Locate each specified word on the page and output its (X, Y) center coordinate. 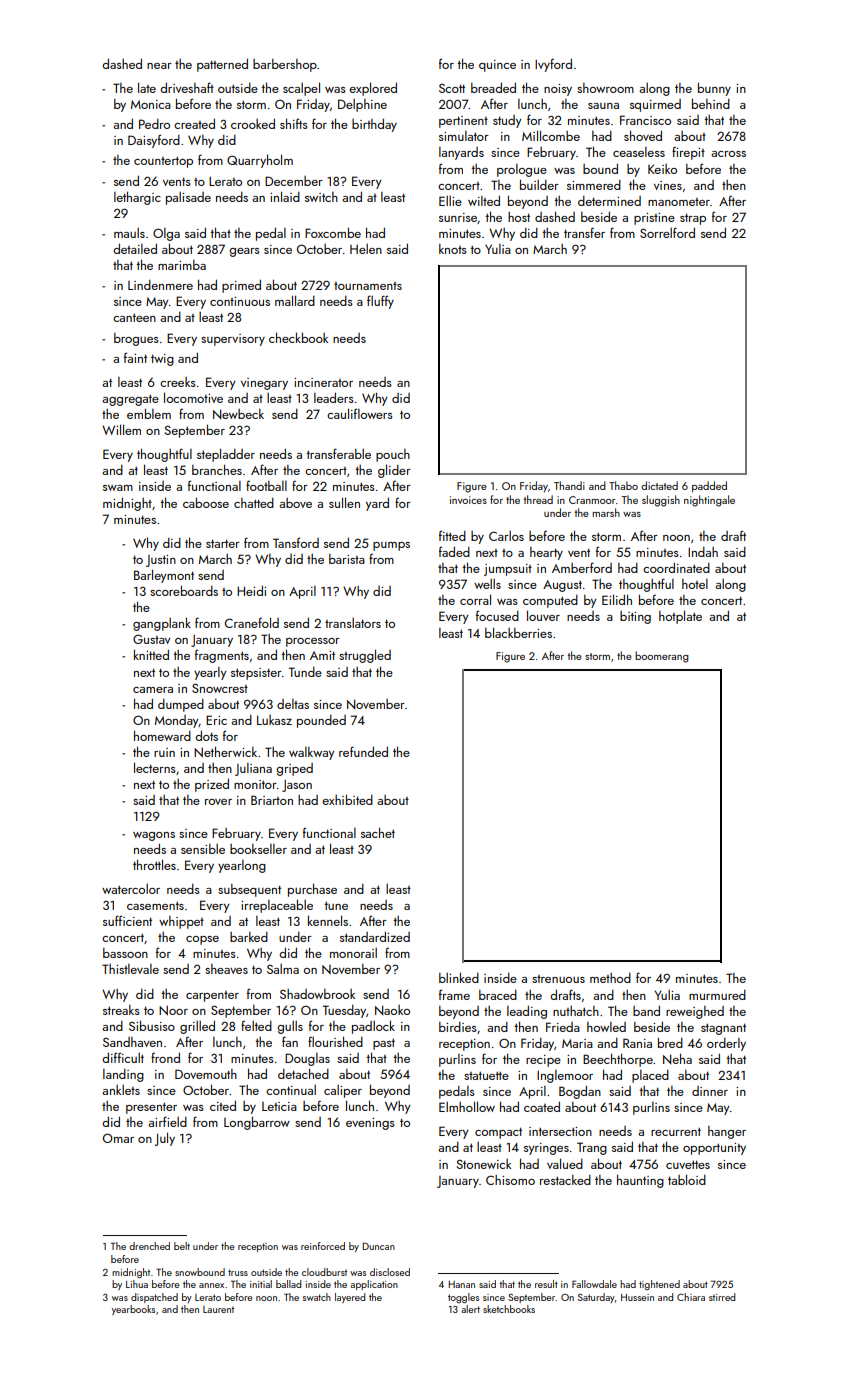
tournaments (368, 286)
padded (709, 487)
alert (470, 1309)
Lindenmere (160, 285)
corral (475, 599)
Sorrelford (667, 232)
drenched (149, 1246)
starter (223, 543)
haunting (640, 1181)
